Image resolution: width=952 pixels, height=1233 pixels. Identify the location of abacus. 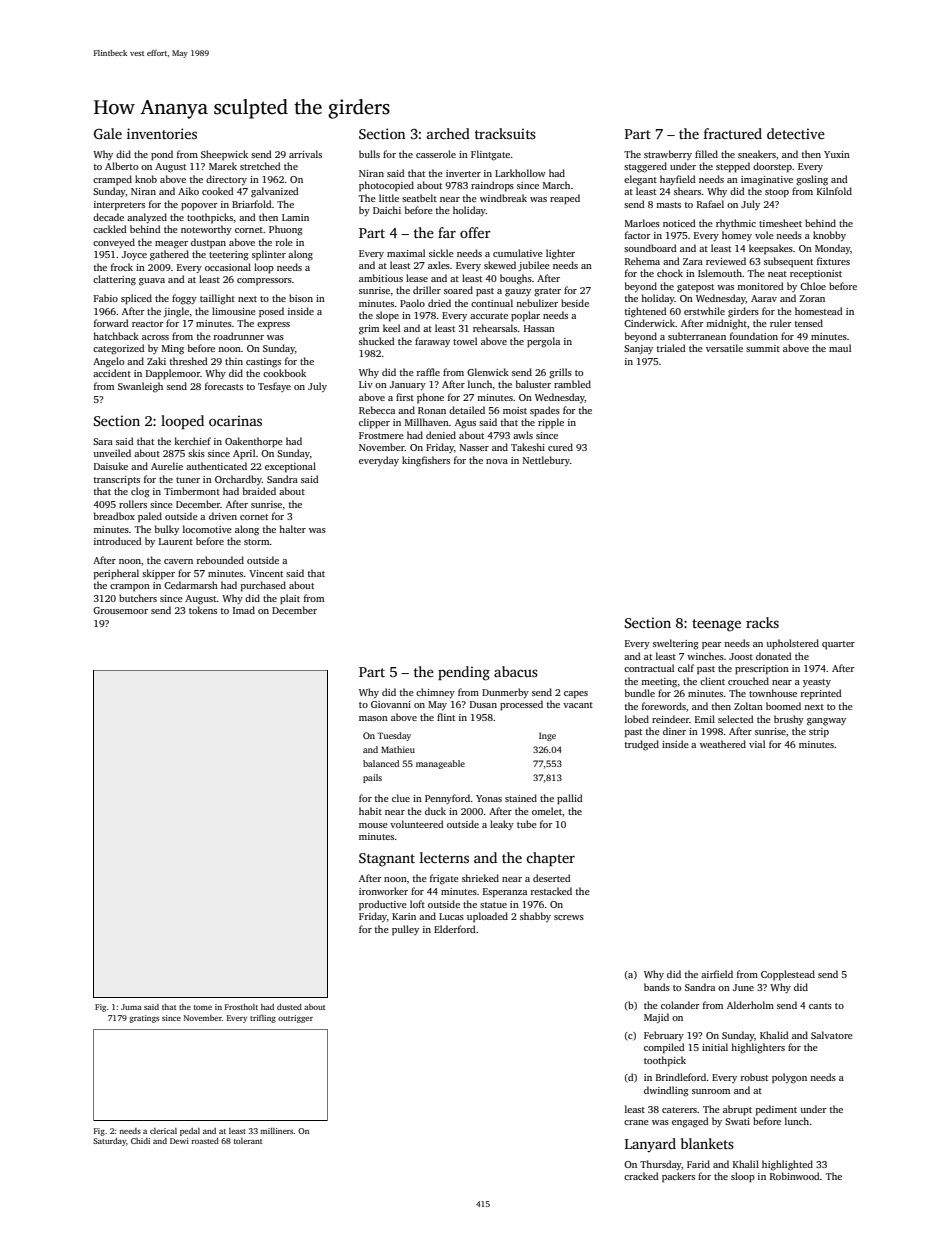
(516, 671).
